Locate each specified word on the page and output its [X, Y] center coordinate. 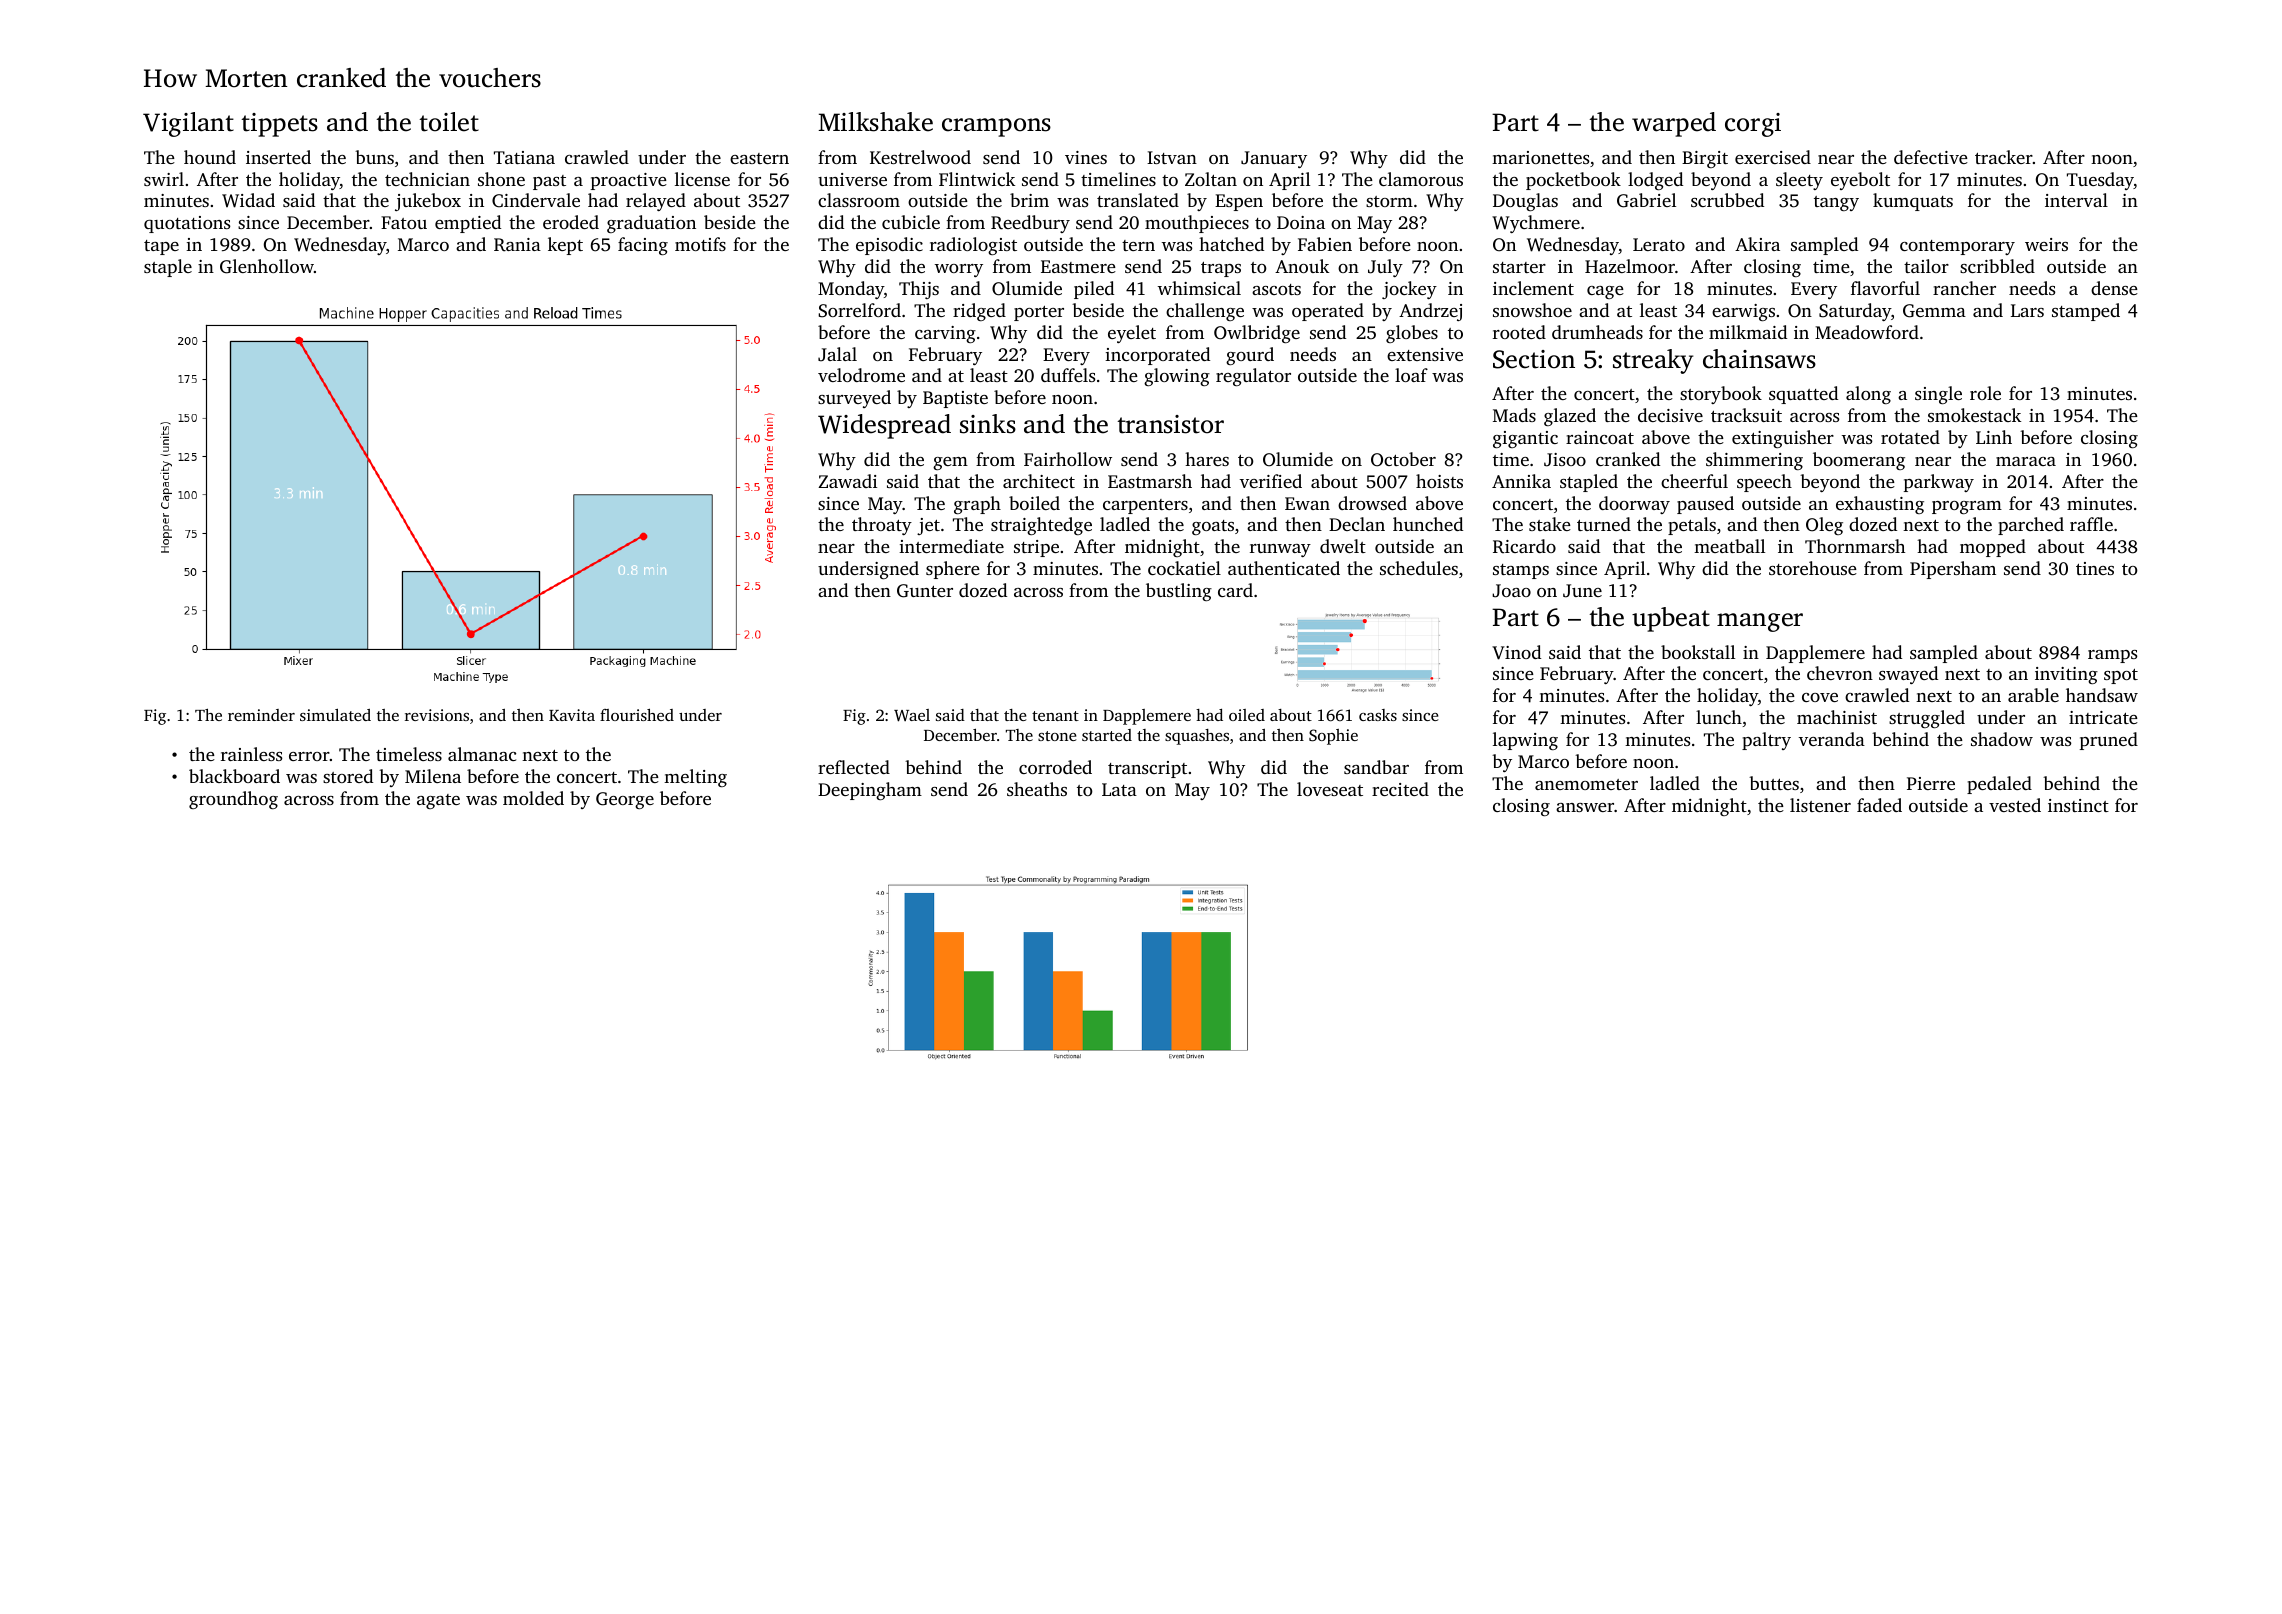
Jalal [837, 354]
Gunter [925, 591]
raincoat [1600, 437]
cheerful [1694, 481]
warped [1674, 124]
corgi [1753, 125]
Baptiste [955, 399]
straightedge [1041, 526]
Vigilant [188, 124]
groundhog [233, 800]
